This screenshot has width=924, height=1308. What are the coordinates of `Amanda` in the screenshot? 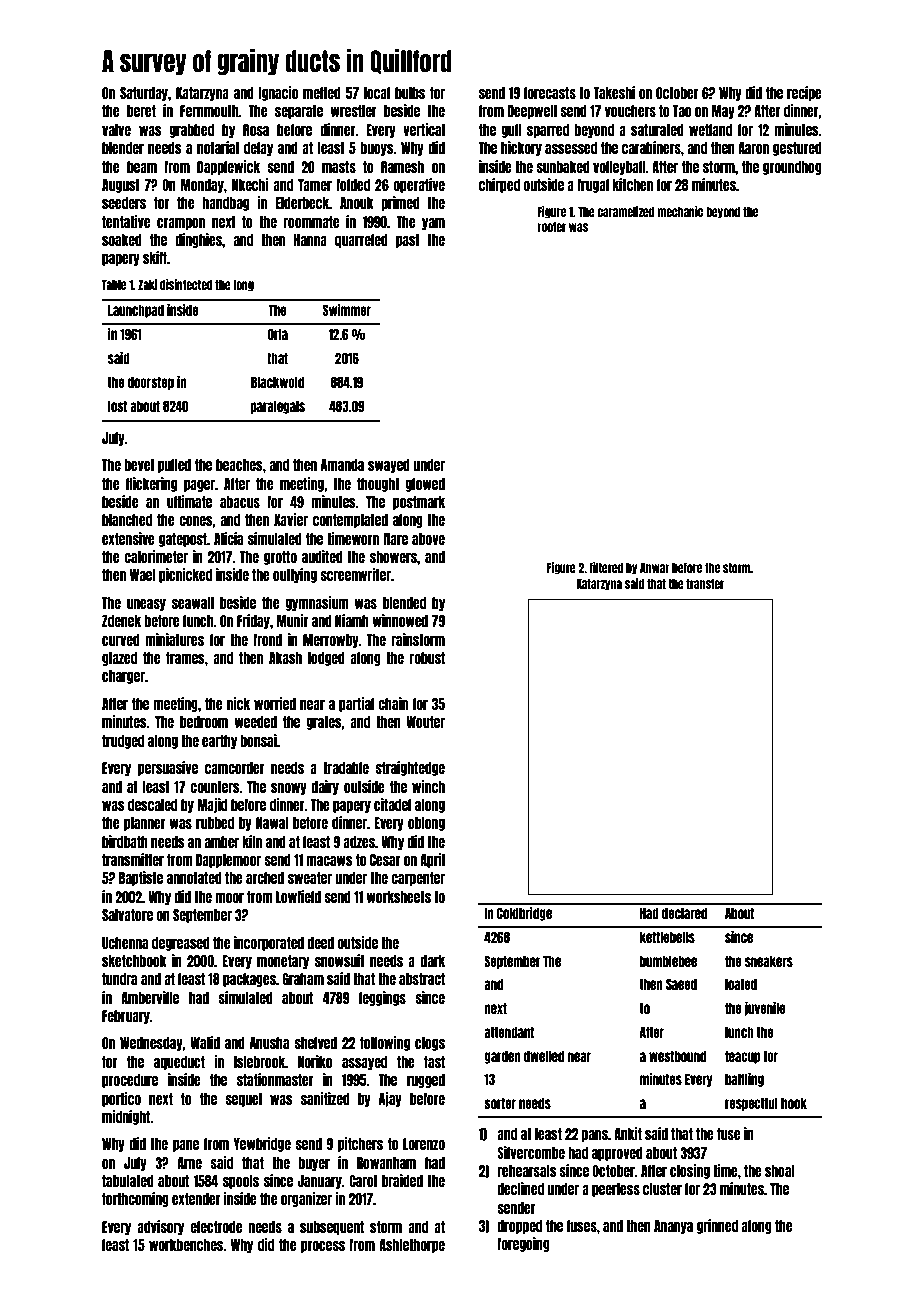 It's located at (342, 465).
